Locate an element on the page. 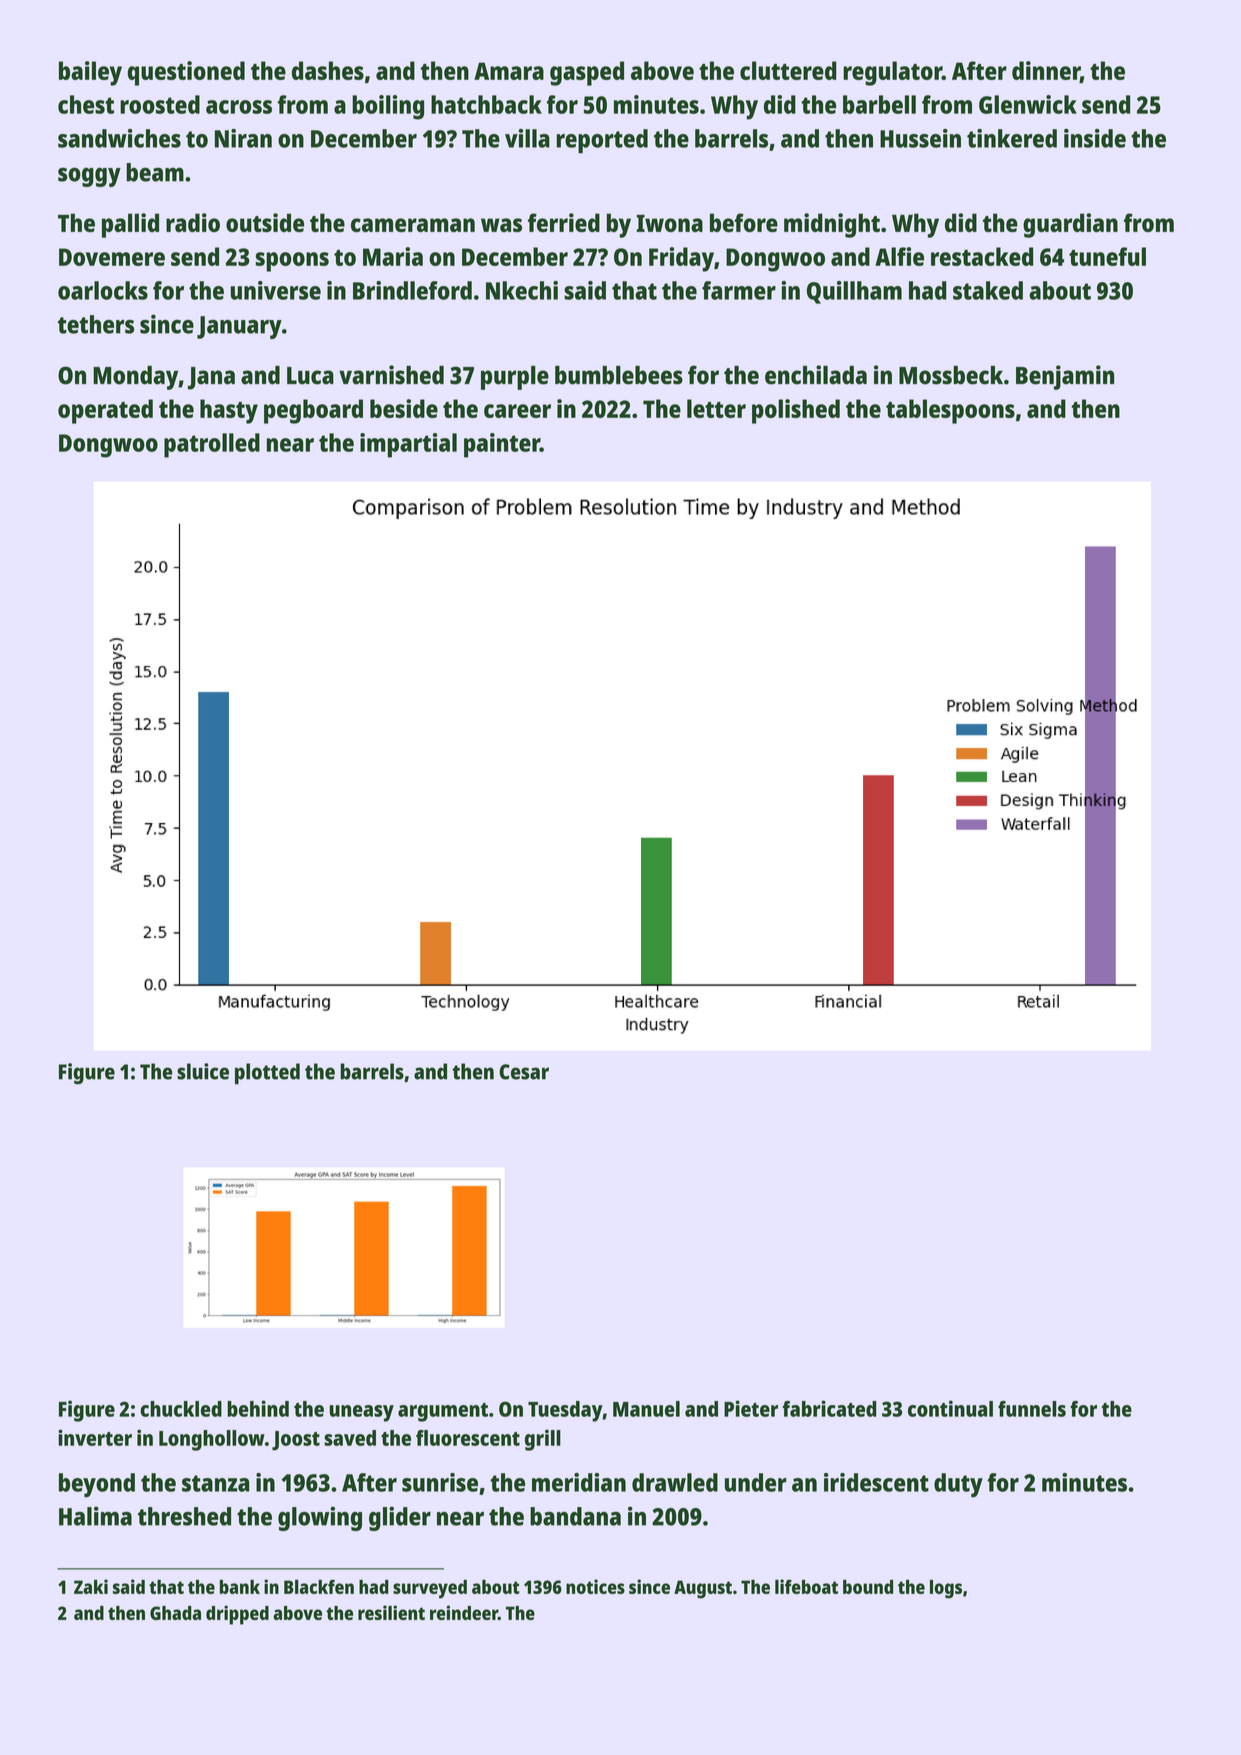  painter is located at coordinates (502, 445).
